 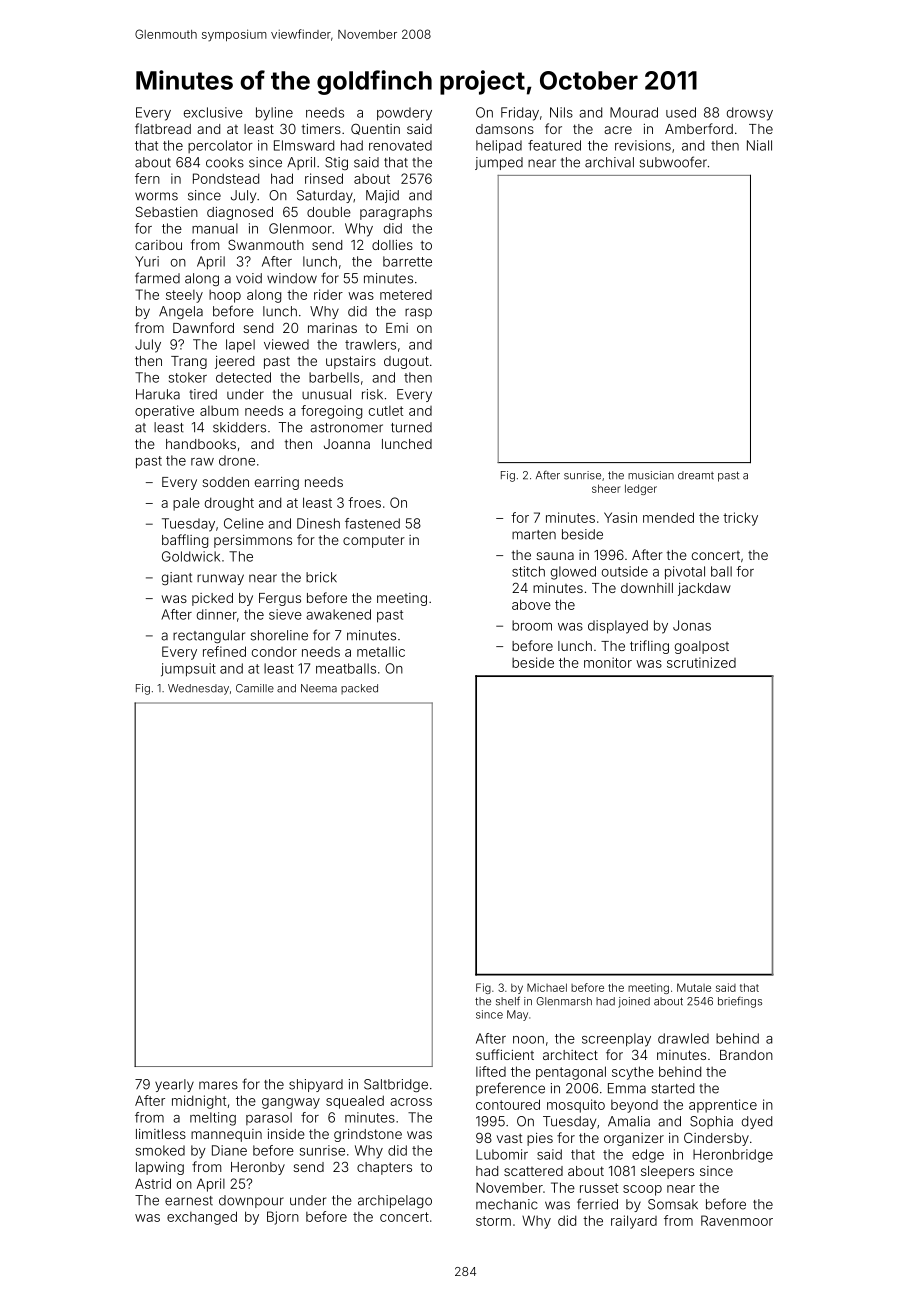 What do you see at coordinates (634, 112) in the image?
I see `Mourad` at bounding box center [634, 112].
